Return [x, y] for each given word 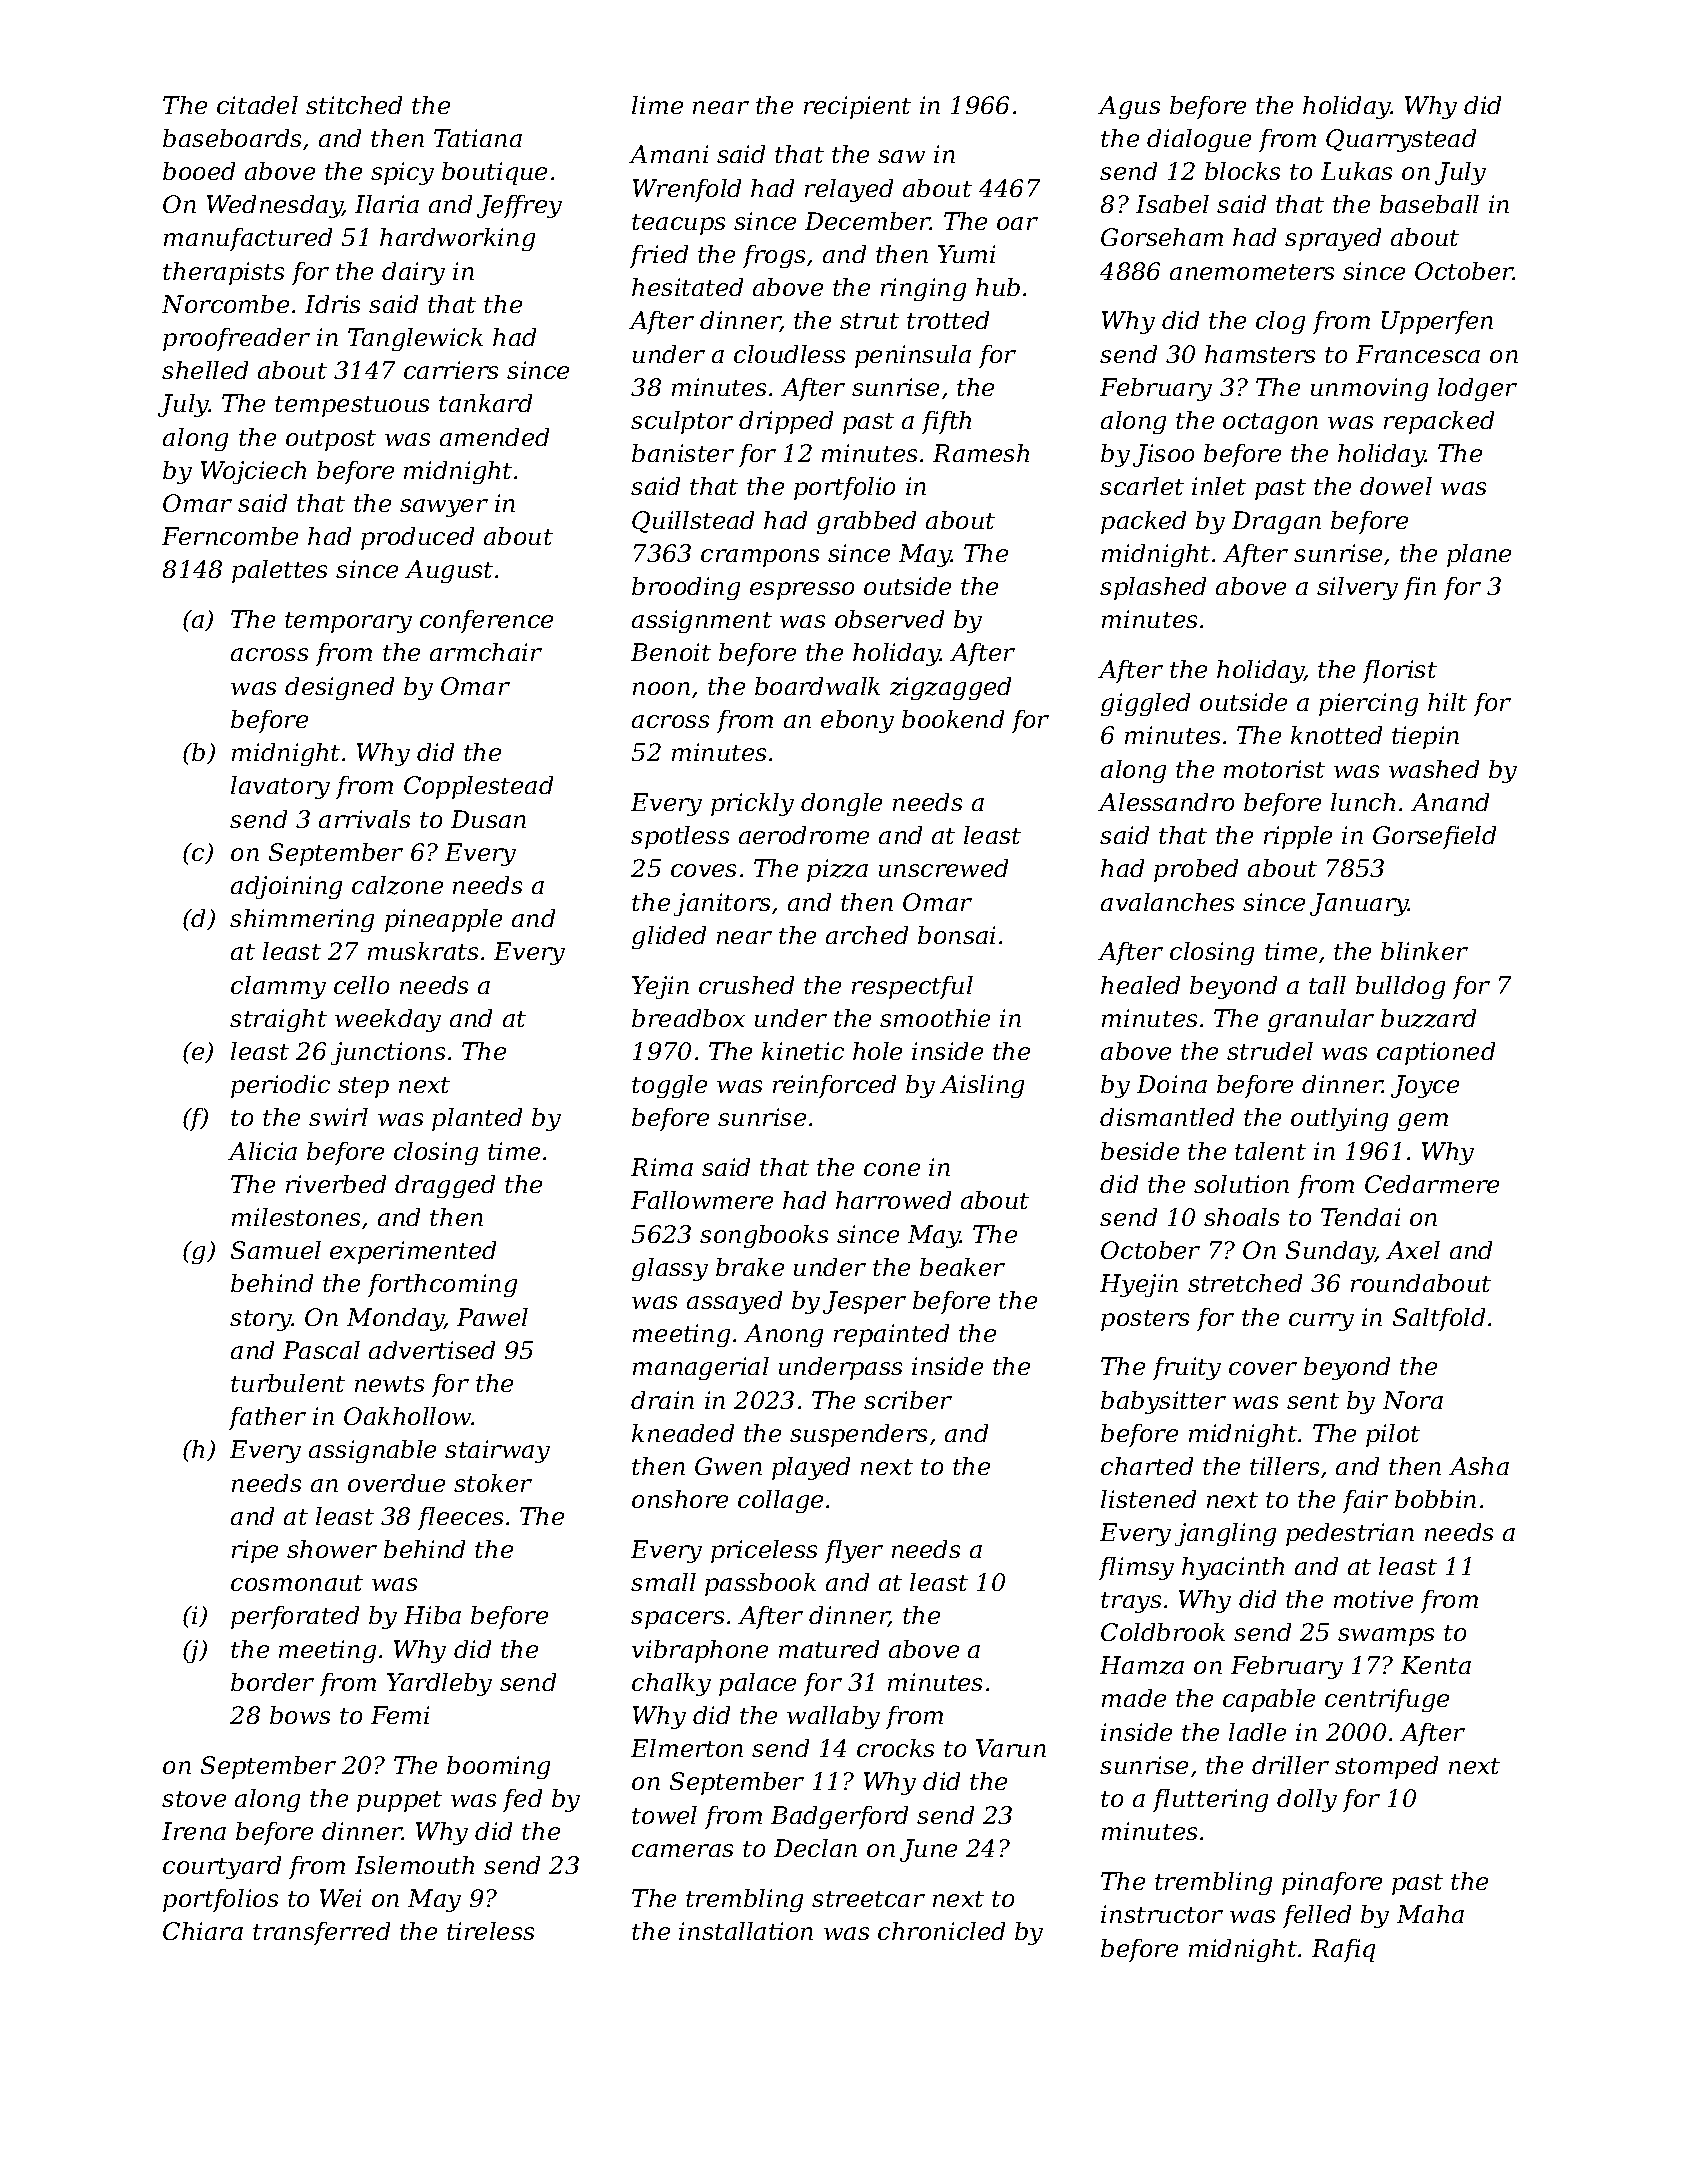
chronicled [941, 1931]
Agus [1129, 107]
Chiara [203, 1931]
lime [657, 105]
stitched [354, 105]
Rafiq [1343, 1950]
